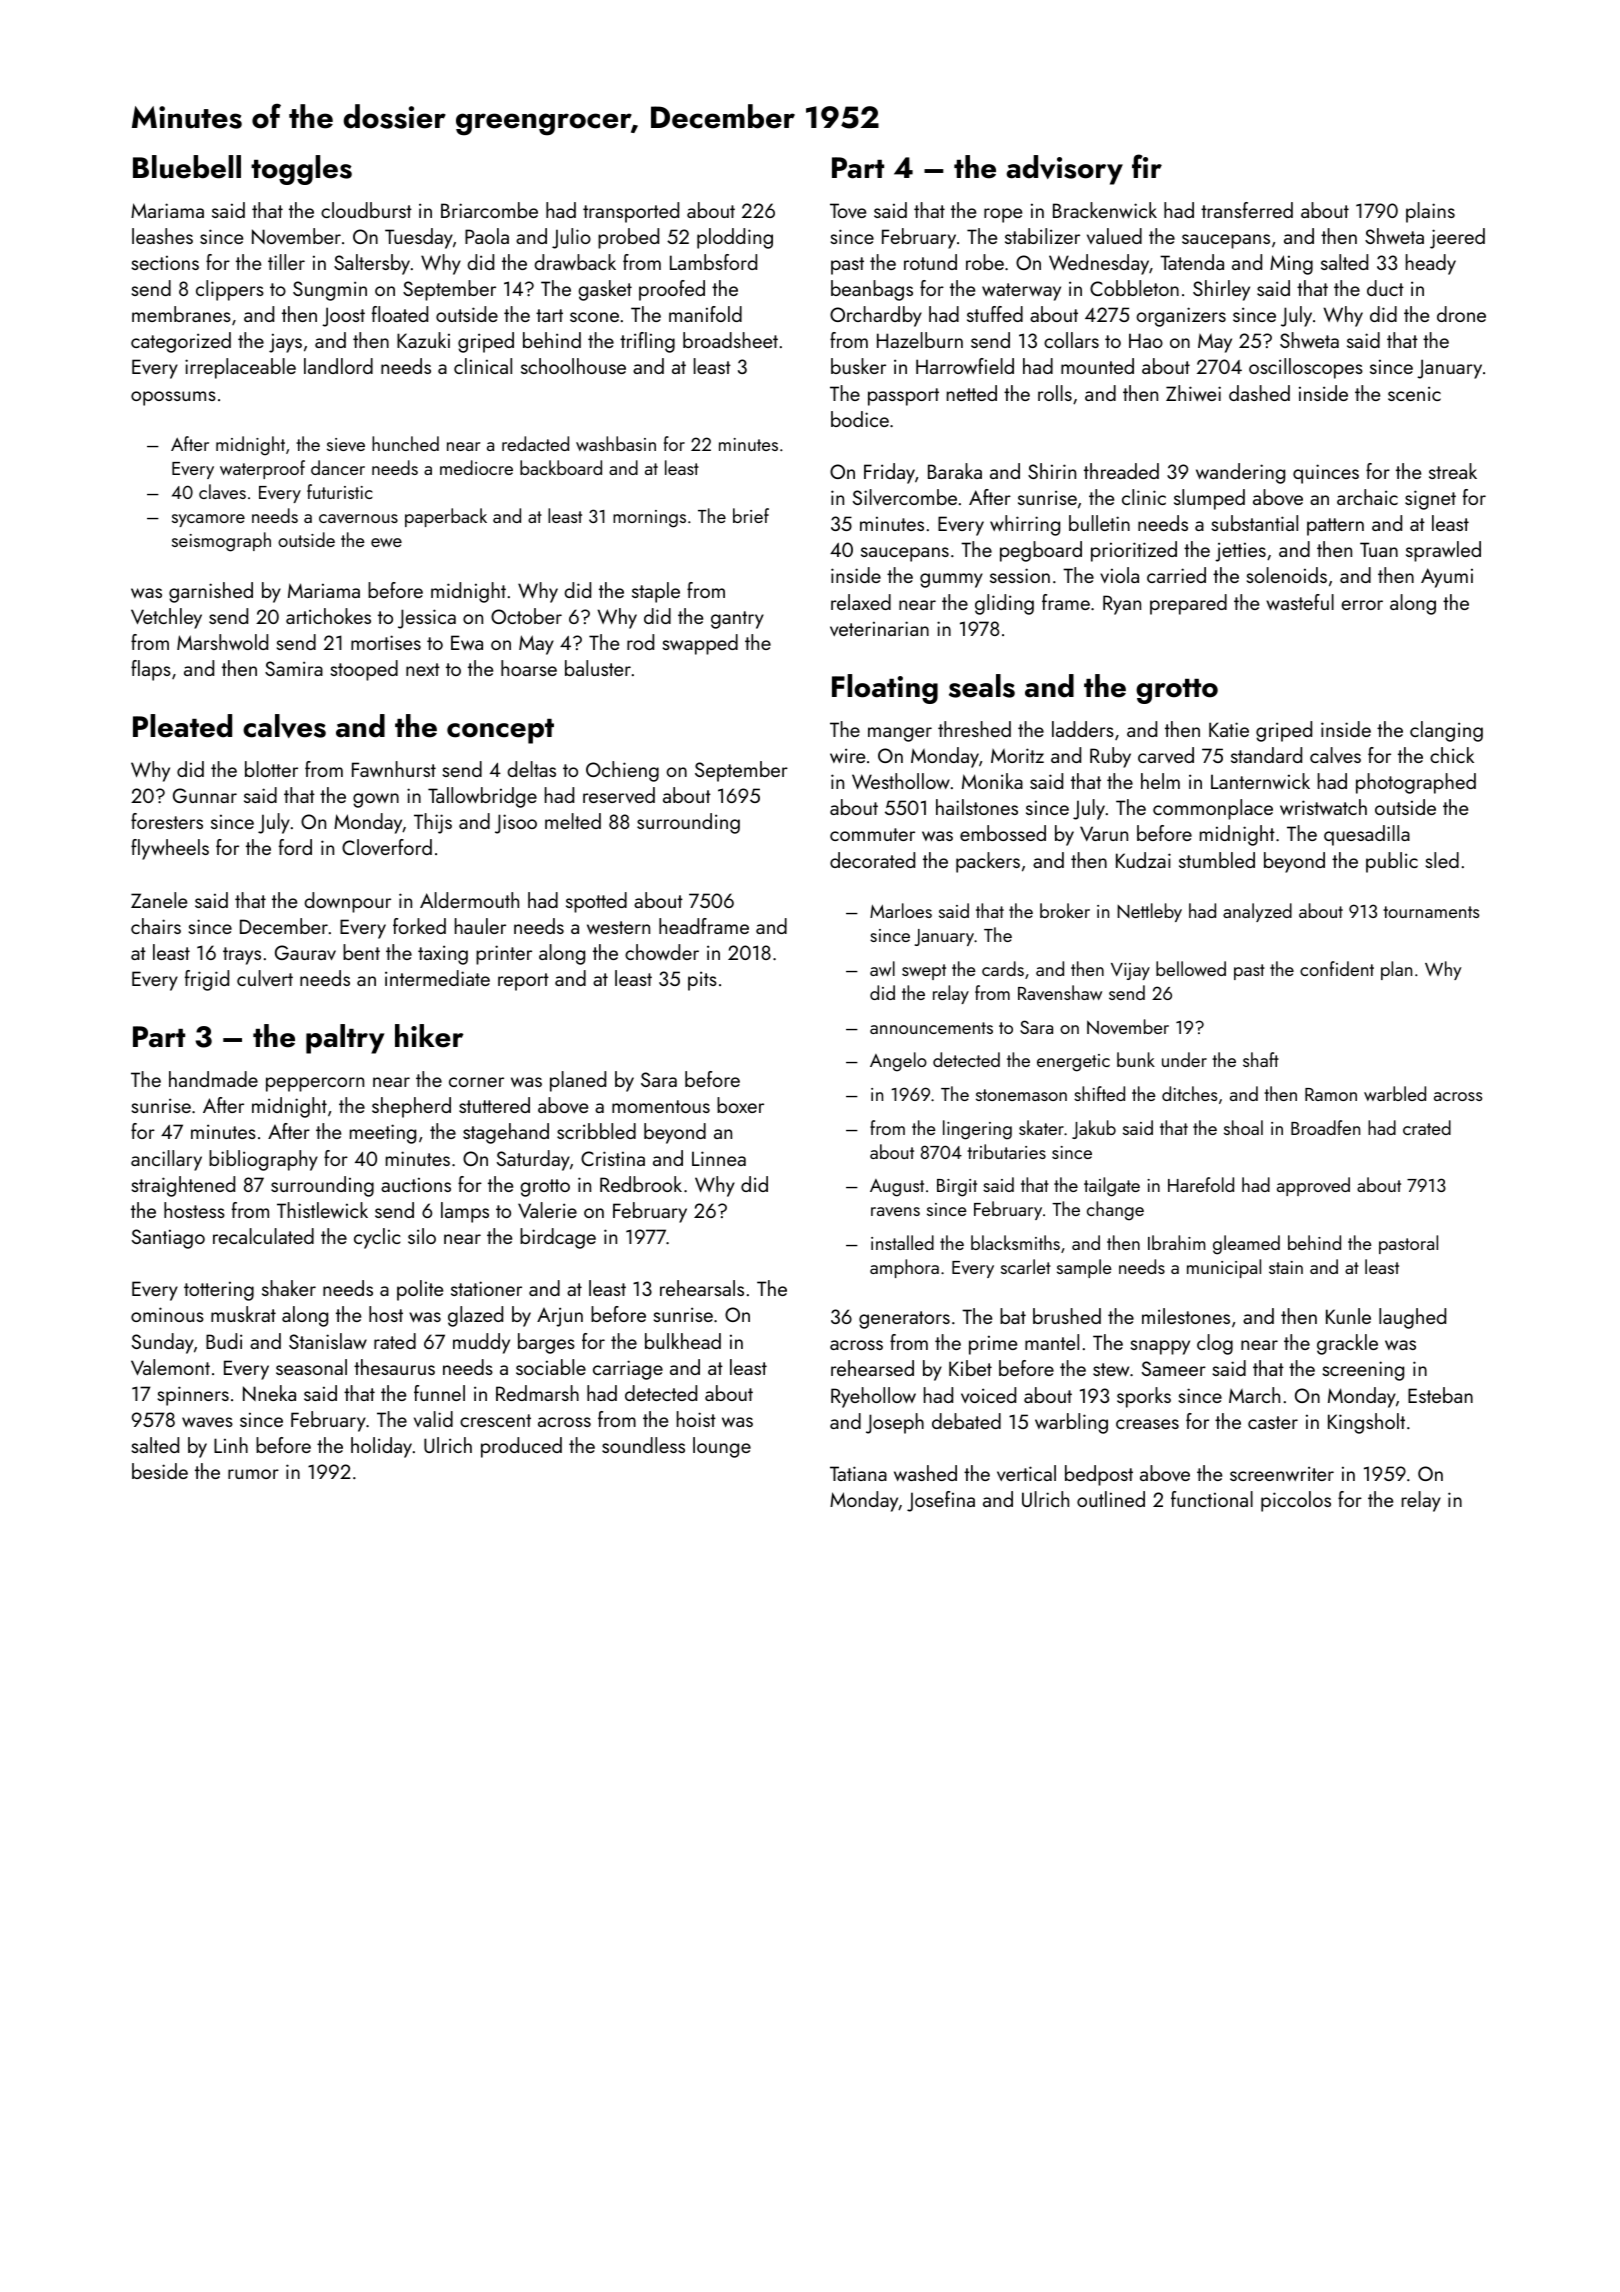 This screenshot has width=1620, height=2292. Describe the element at coordinates (301, 170) in the screenshot. I see `toggles` at that location.
